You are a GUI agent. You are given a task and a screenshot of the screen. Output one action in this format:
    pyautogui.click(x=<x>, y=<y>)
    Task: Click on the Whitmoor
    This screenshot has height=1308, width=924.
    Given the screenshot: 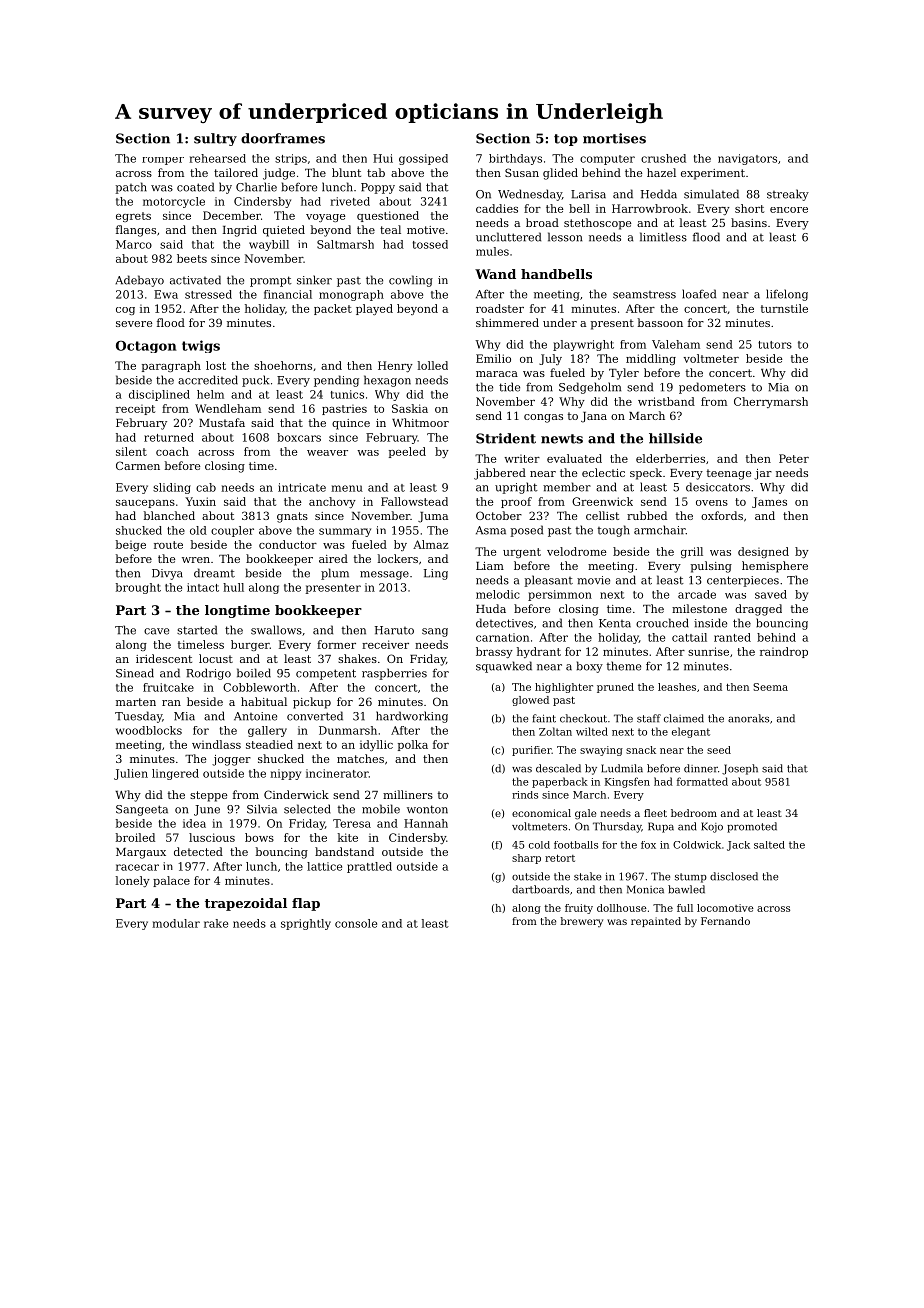 What is the action you would take?
    pyautogui.click(x=420, y=422)
